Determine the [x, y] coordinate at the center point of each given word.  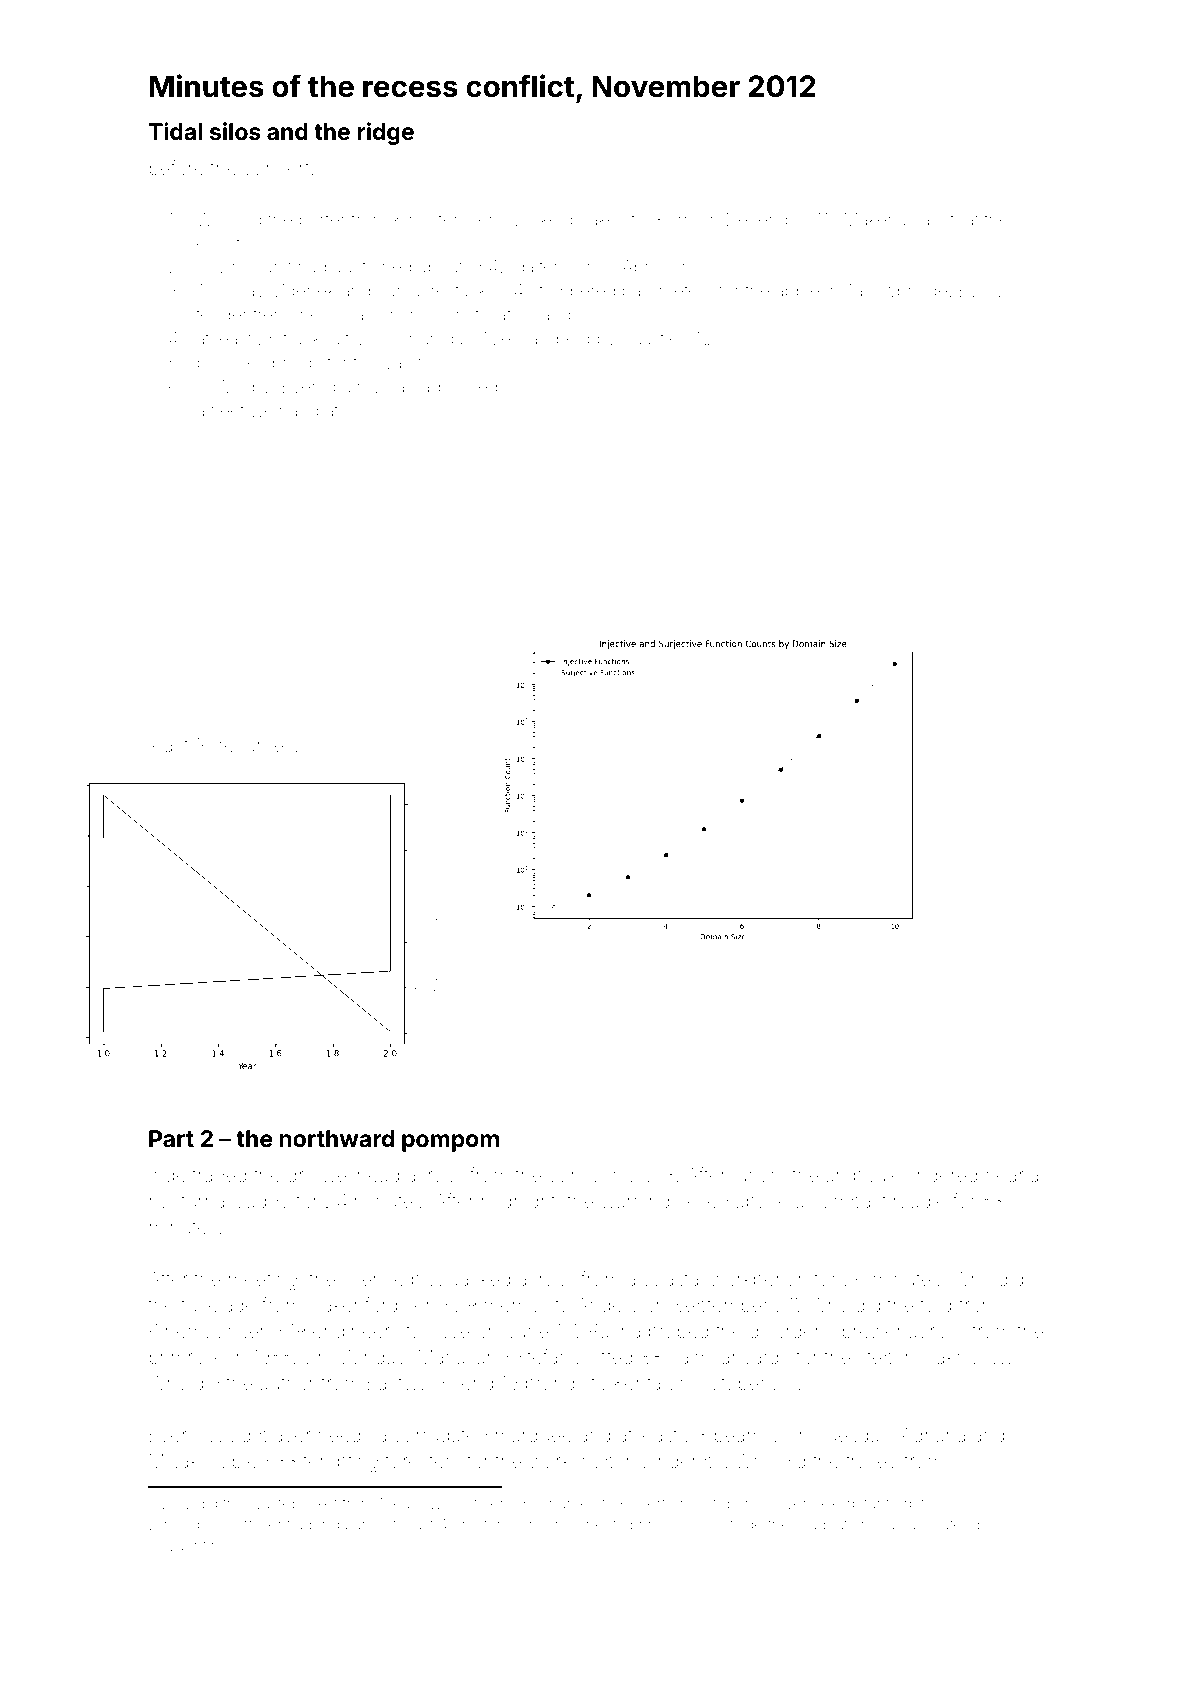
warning [635, 1203]
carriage [419, 388]
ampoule [863, 1177]
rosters [486, 1525]
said [929, 219]
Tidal [175, 131]
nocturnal [189, 1201]
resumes [256, 746]
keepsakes [583, 221]
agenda [321, 1526]
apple [797, 292]
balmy [356, 388]
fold [935, 1304]
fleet [227, 410]
